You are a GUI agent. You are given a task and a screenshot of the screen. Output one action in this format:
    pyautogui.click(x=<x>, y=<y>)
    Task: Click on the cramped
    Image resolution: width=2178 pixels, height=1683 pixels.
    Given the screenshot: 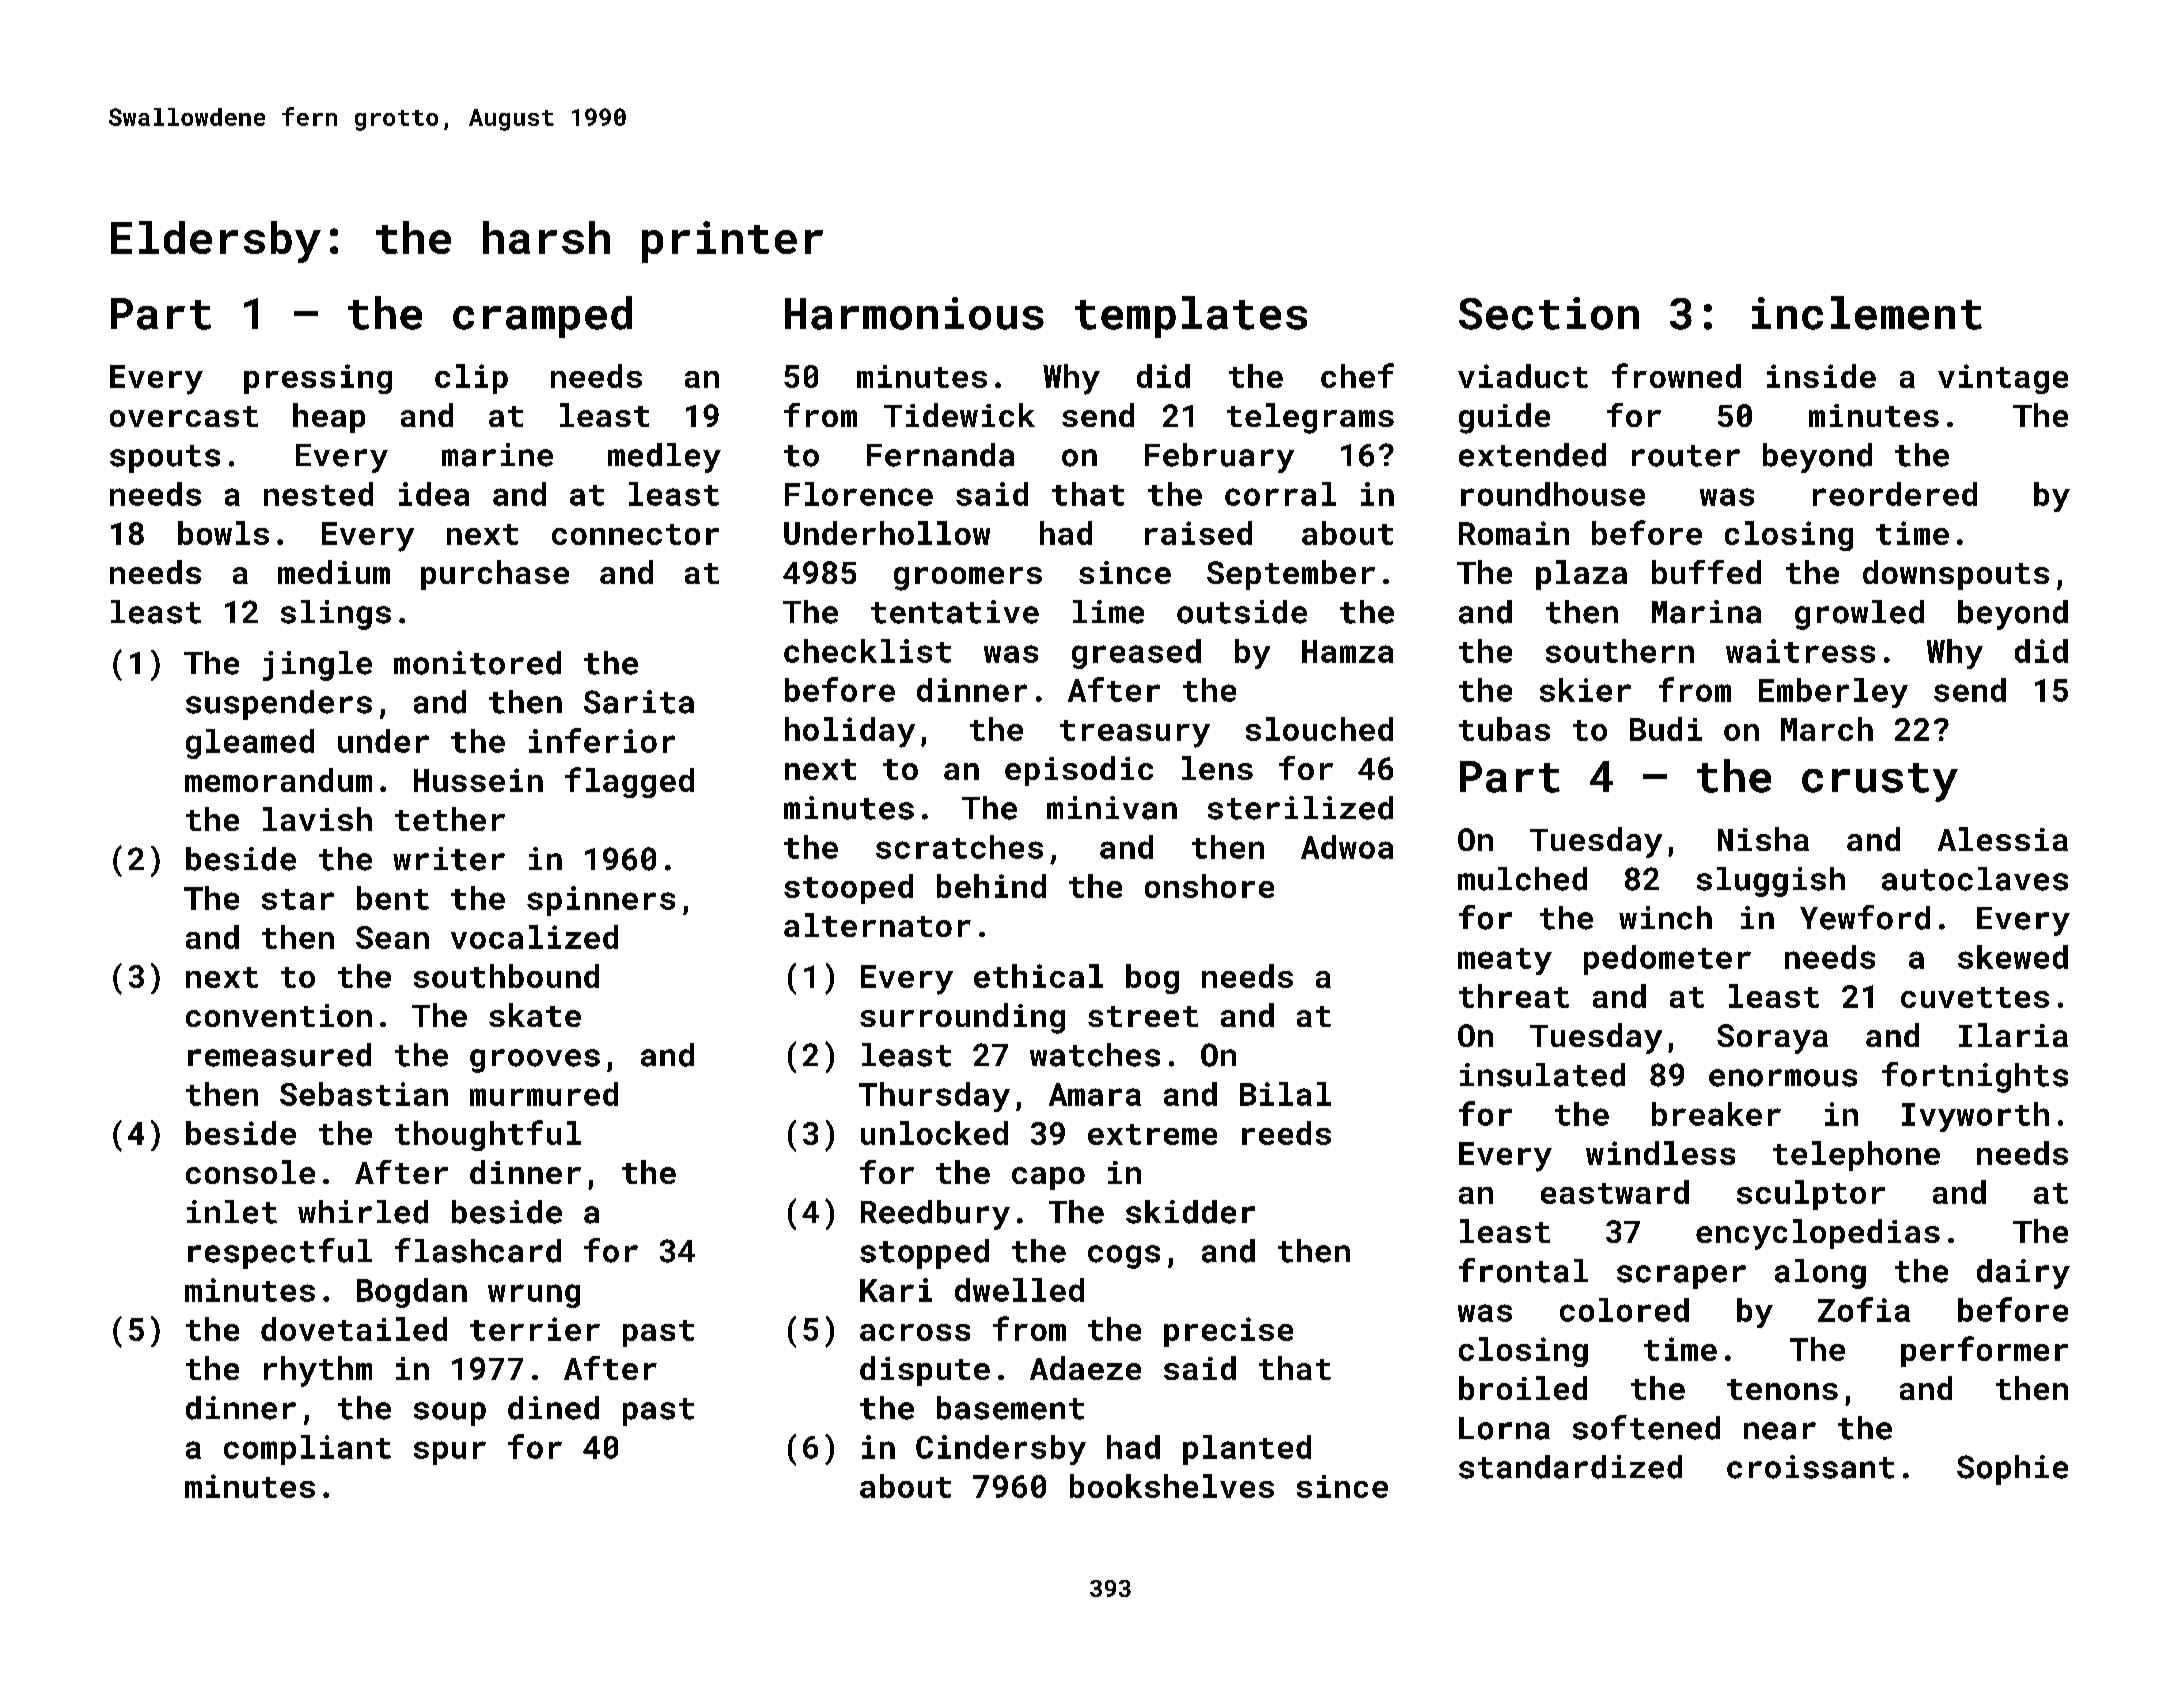 What is the action you would take?
    pyautogui.click(x=542, y=317)
